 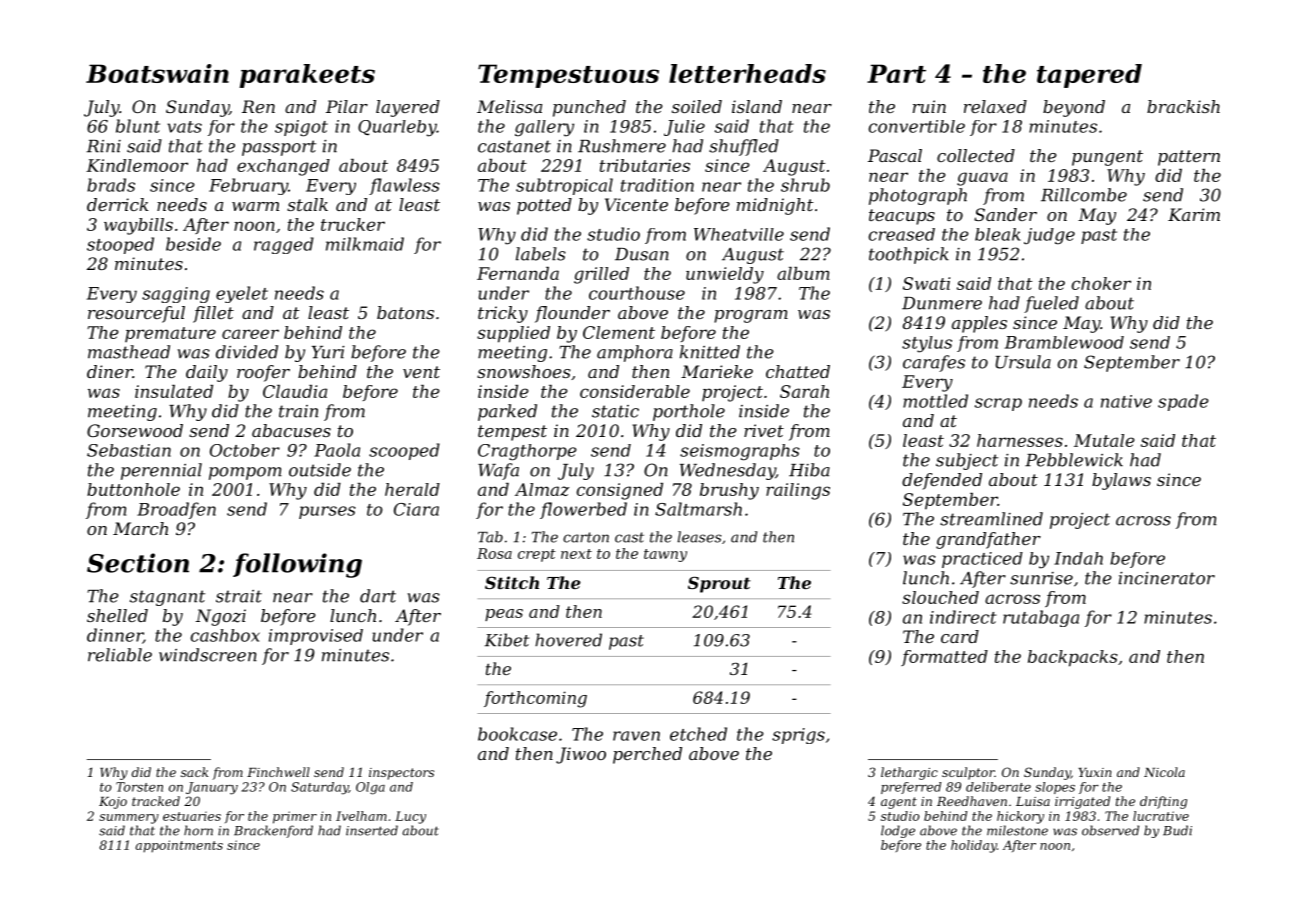 I want to click on album, so click(x=803, y=273).
